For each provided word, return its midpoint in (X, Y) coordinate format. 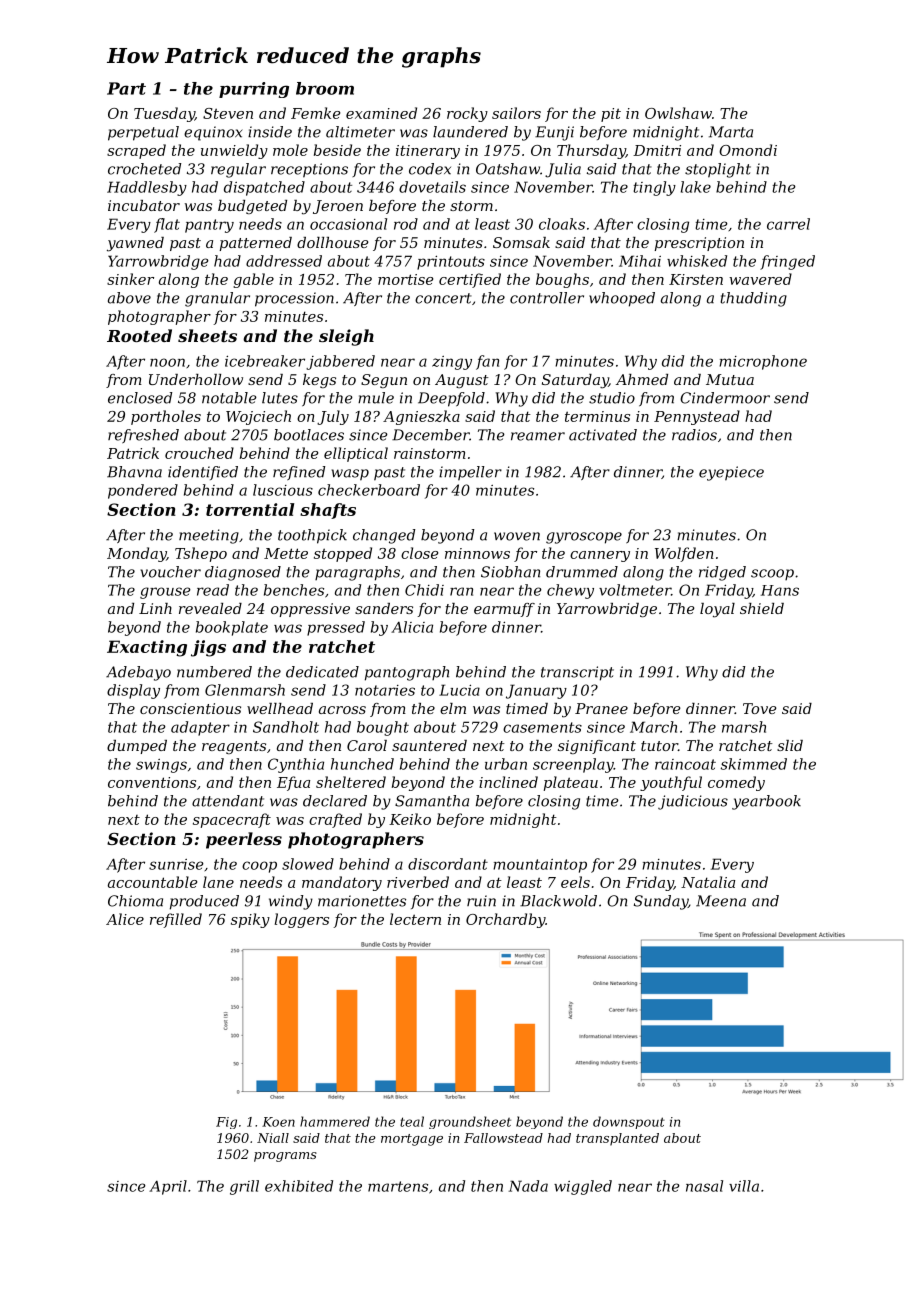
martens (398, 1186)
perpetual (143, 133)
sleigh (346, 337)
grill (244, 1187)
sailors (516, 113)
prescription (699, 244)
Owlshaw (678, 113)
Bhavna (134, 472)
